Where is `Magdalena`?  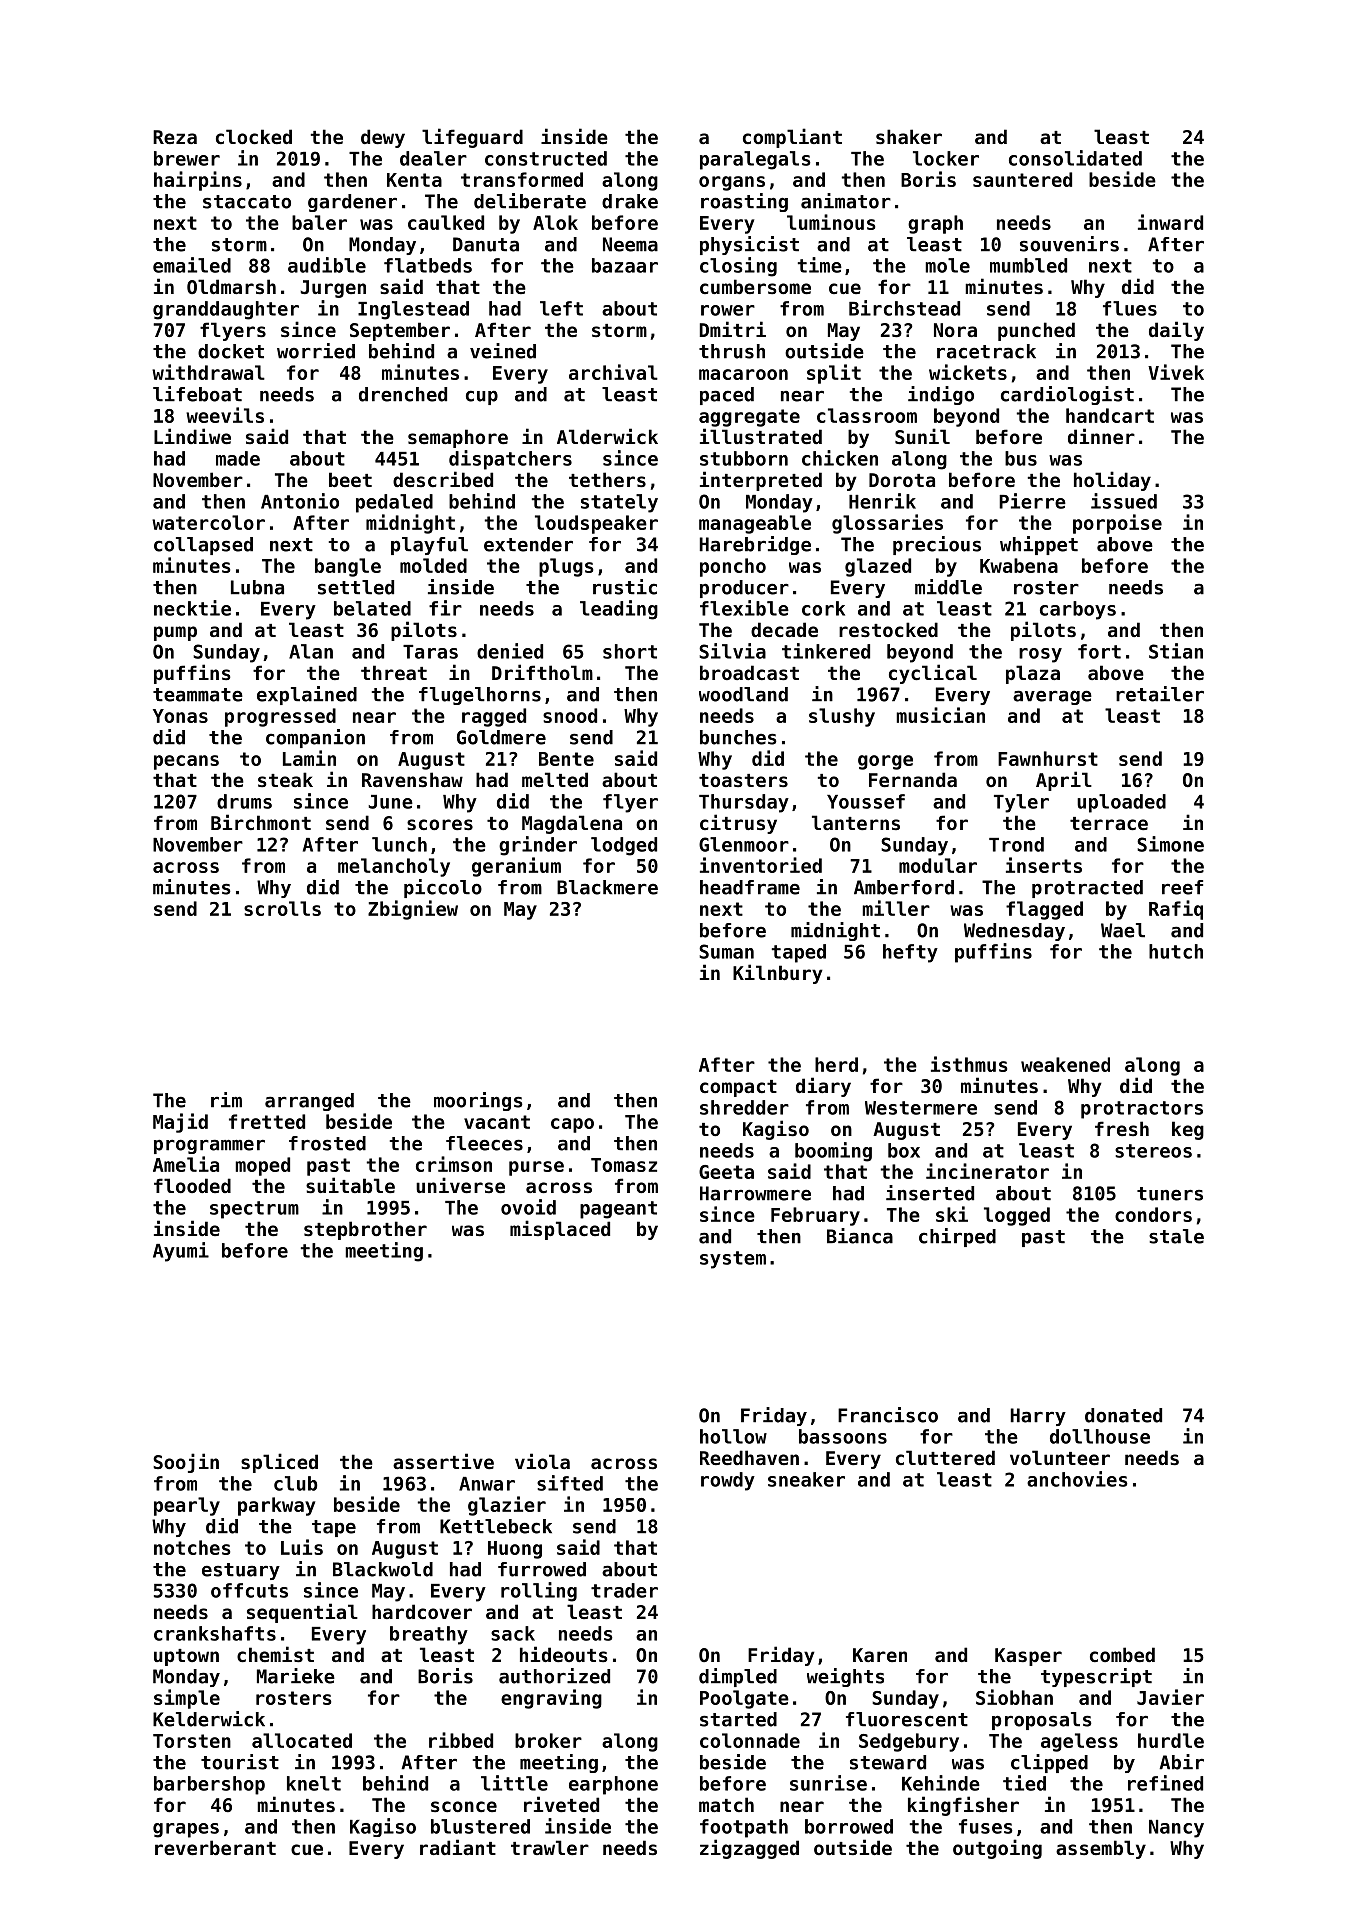
Magdalena is located at coordinates (572, 824).
